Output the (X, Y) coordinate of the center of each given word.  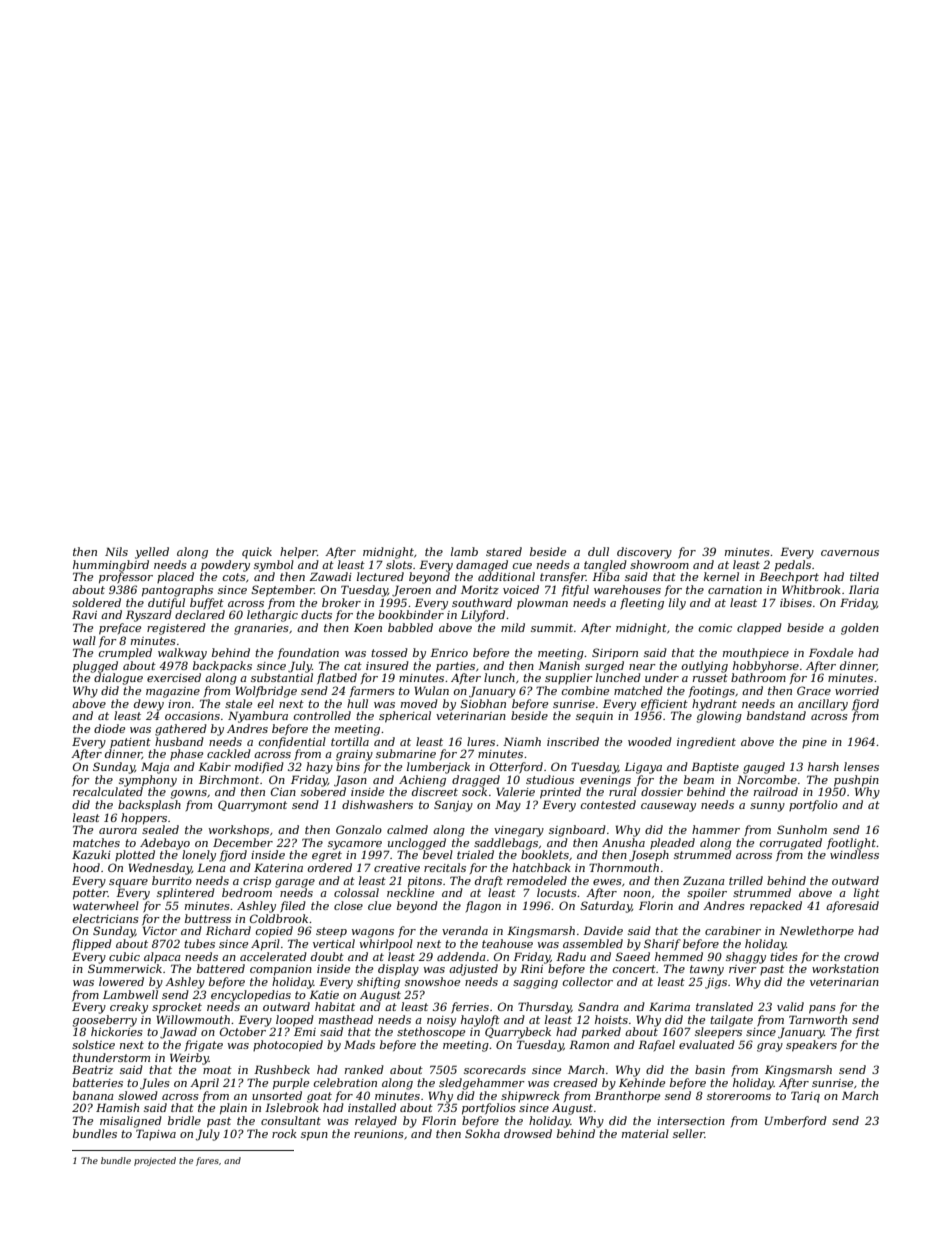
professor (126, 578)
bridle (184, 1120)
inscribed (573, 741)
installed (372, 1107)
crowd (861, 956)
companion (281, 970)
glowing (719, 717)
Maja (155, 768)
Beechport (789, 577)
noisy (441, 1021)
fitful (575, 590)
